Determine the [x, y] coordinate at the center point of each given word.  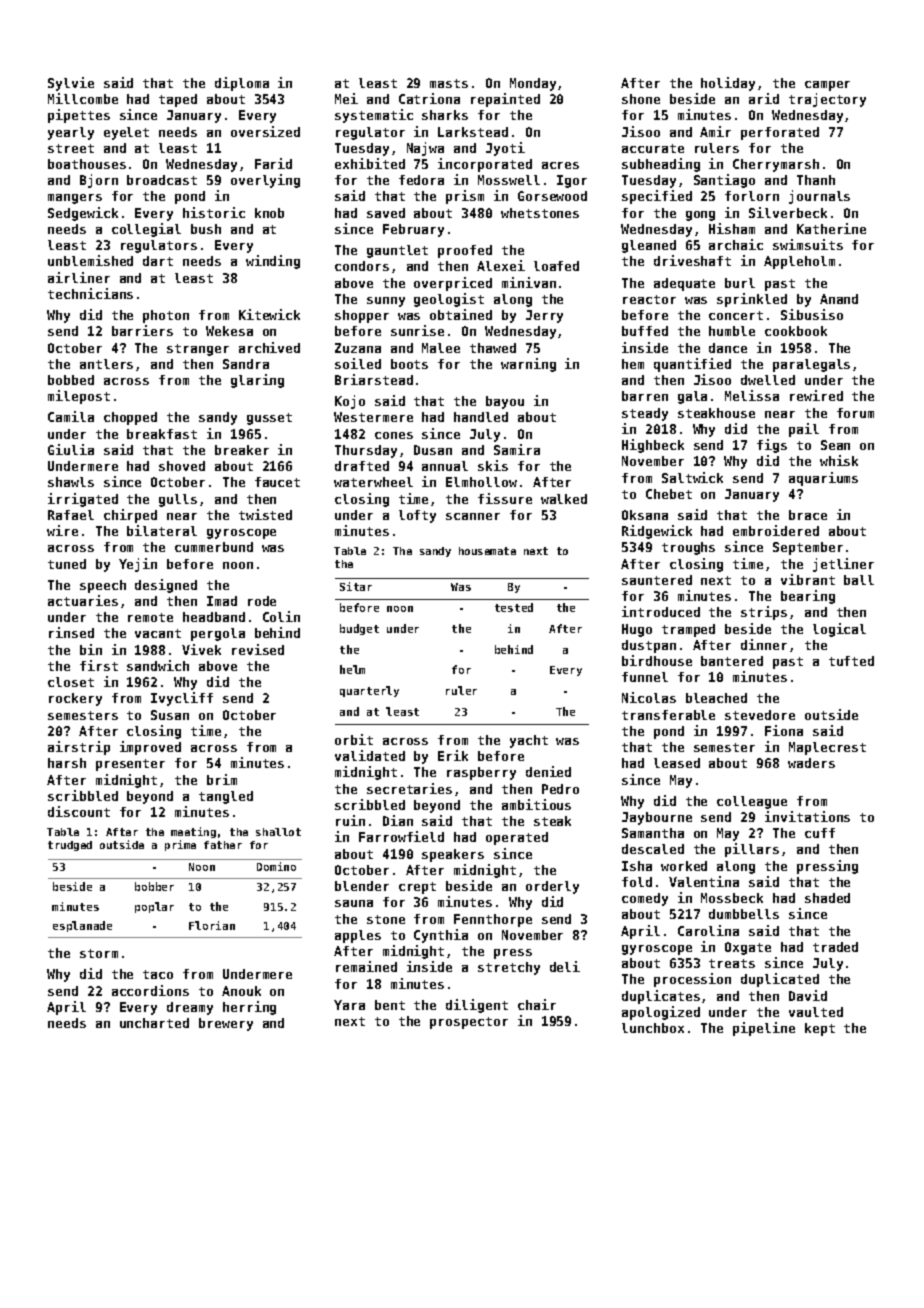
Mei [346, 98]
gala [692, 397]
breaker [242, 450]
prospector [469, 1023]
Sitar [356, 586]
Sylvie [71, 84]
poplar [154, 907]
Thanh [816, 180]
